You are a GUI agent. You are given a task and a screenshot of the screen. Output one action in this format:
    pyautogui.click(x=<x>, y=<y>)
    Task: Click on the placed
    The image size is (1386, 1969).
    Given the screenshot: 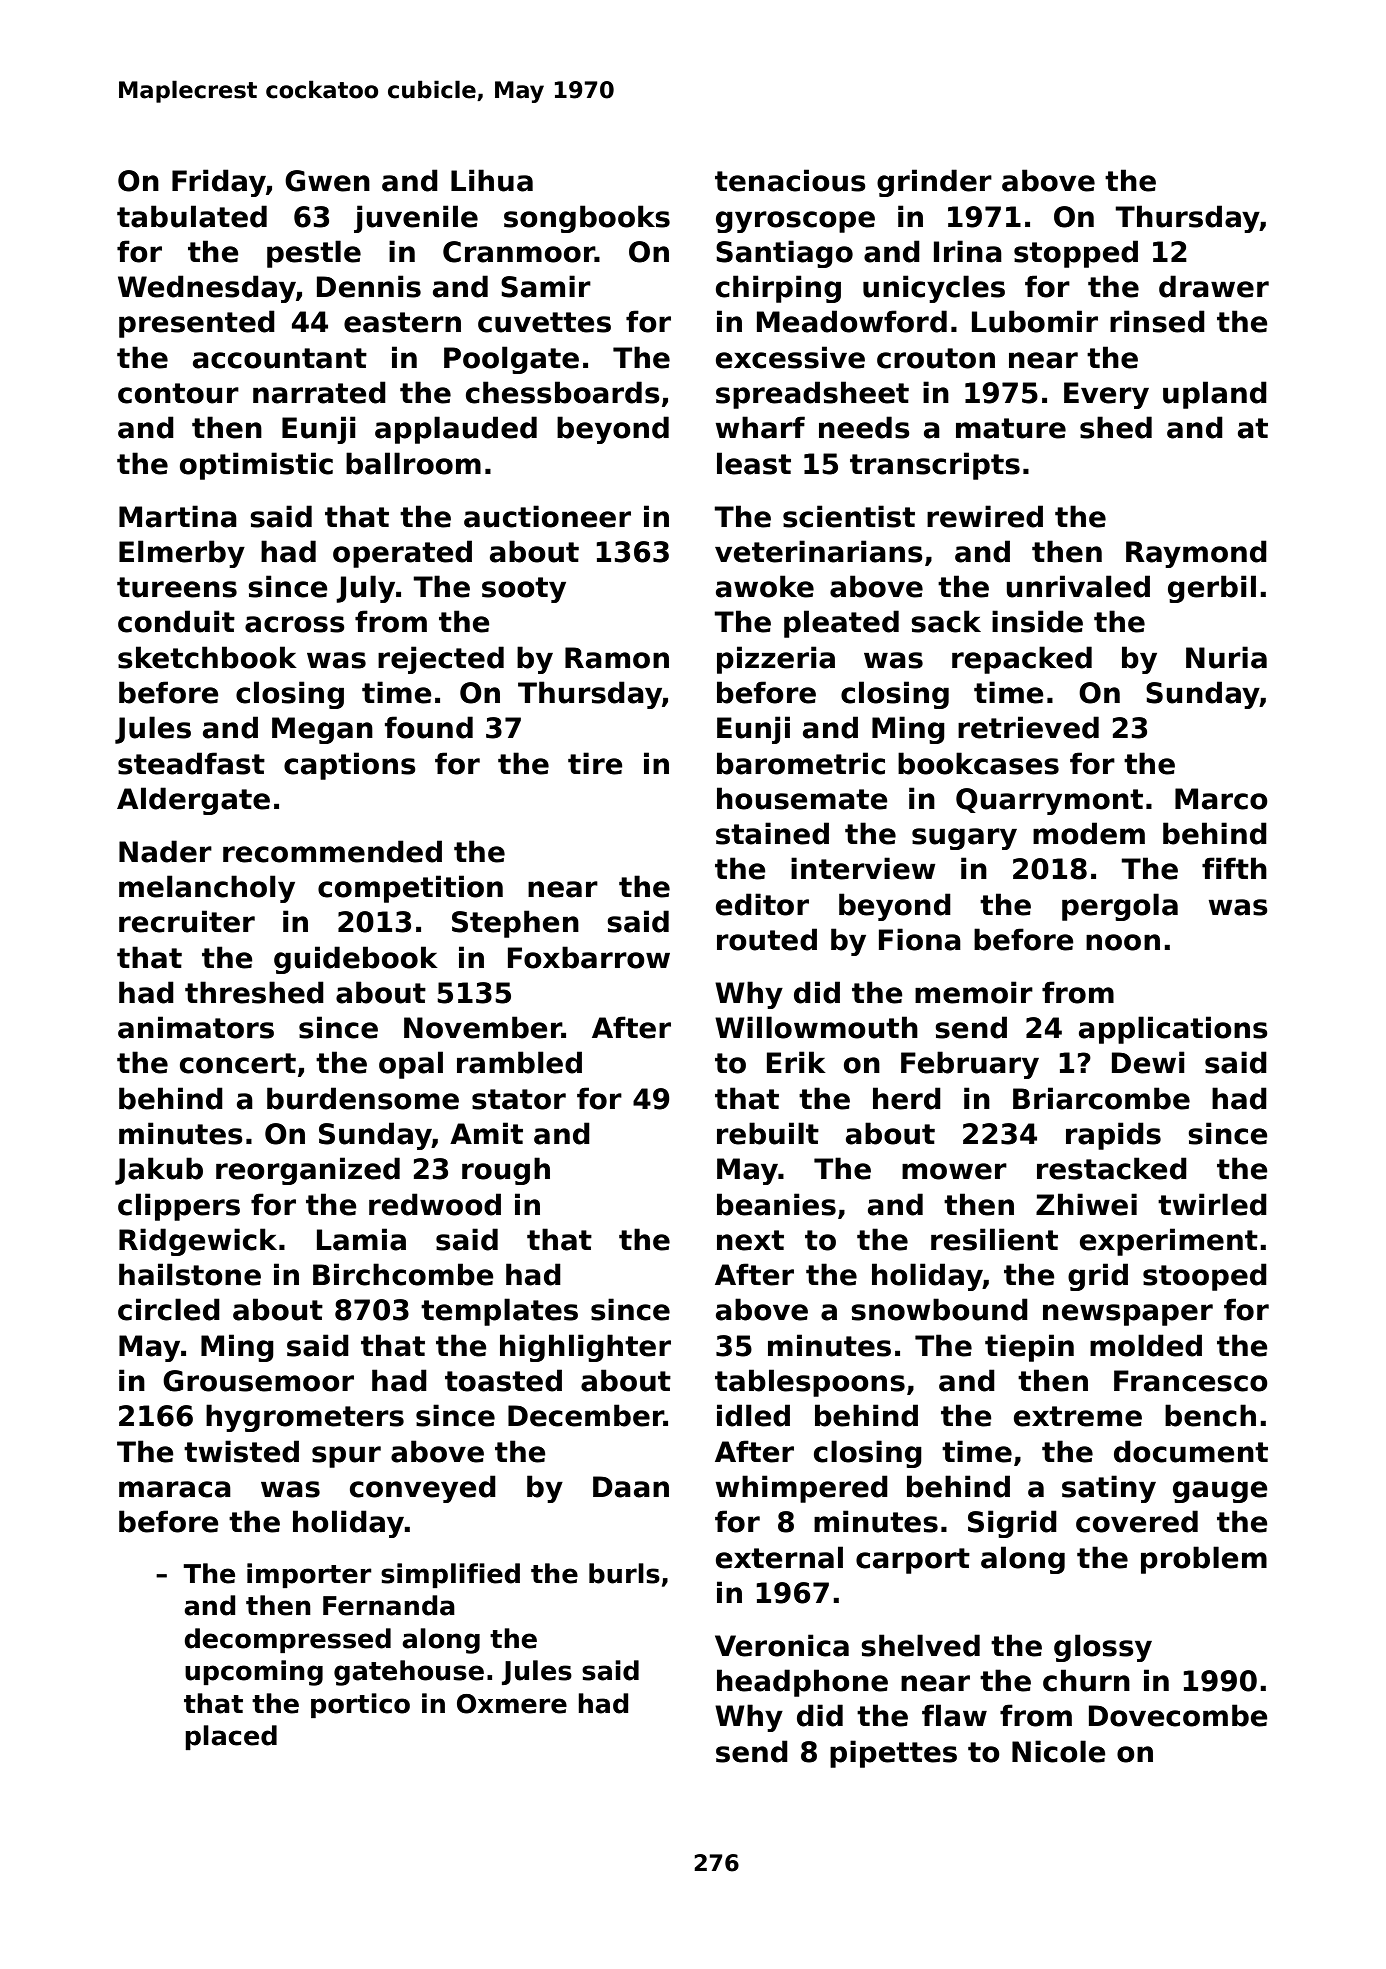 What is the action you would take?
    pyautogui.click(x=231, y=1737)
